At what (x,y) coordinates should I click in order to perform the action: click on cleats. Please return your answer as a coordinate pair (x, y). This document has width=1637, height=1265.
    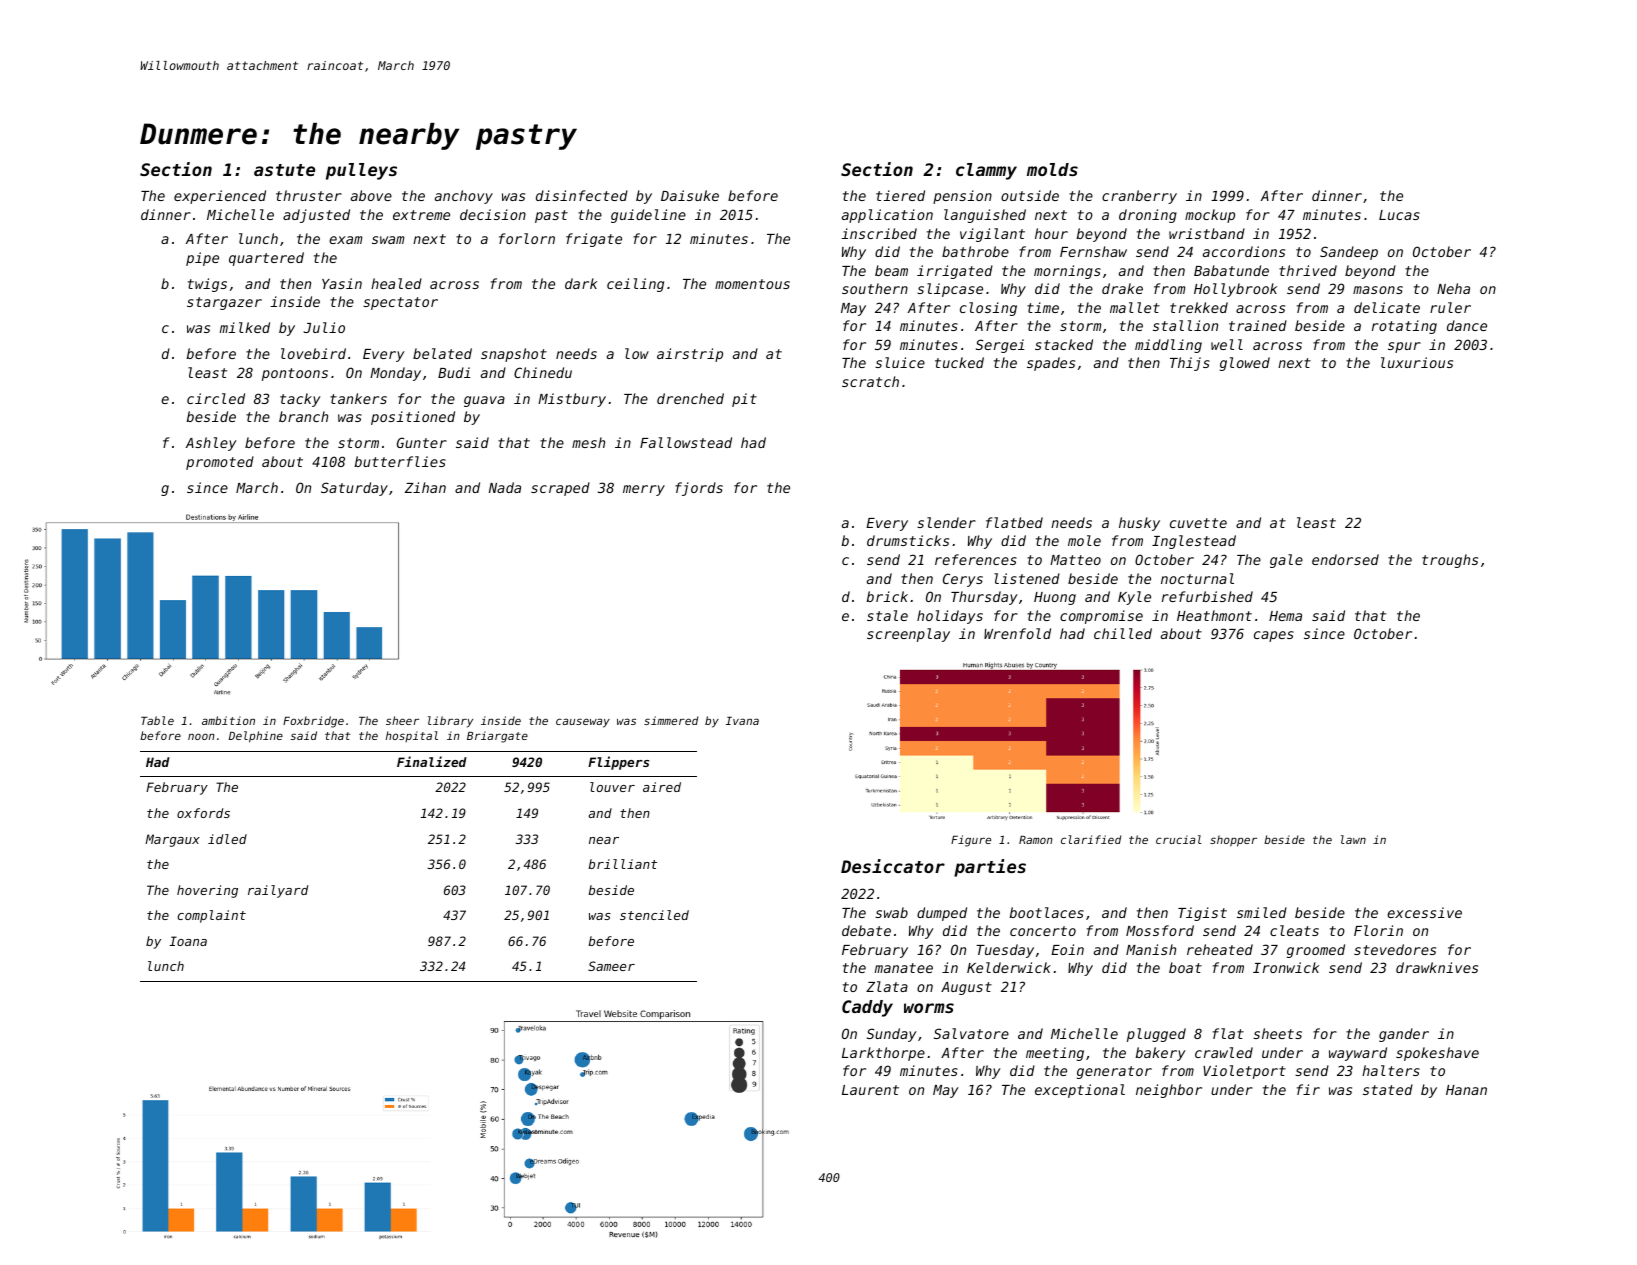
    Looking at the image, I should click on (1294, 930).
